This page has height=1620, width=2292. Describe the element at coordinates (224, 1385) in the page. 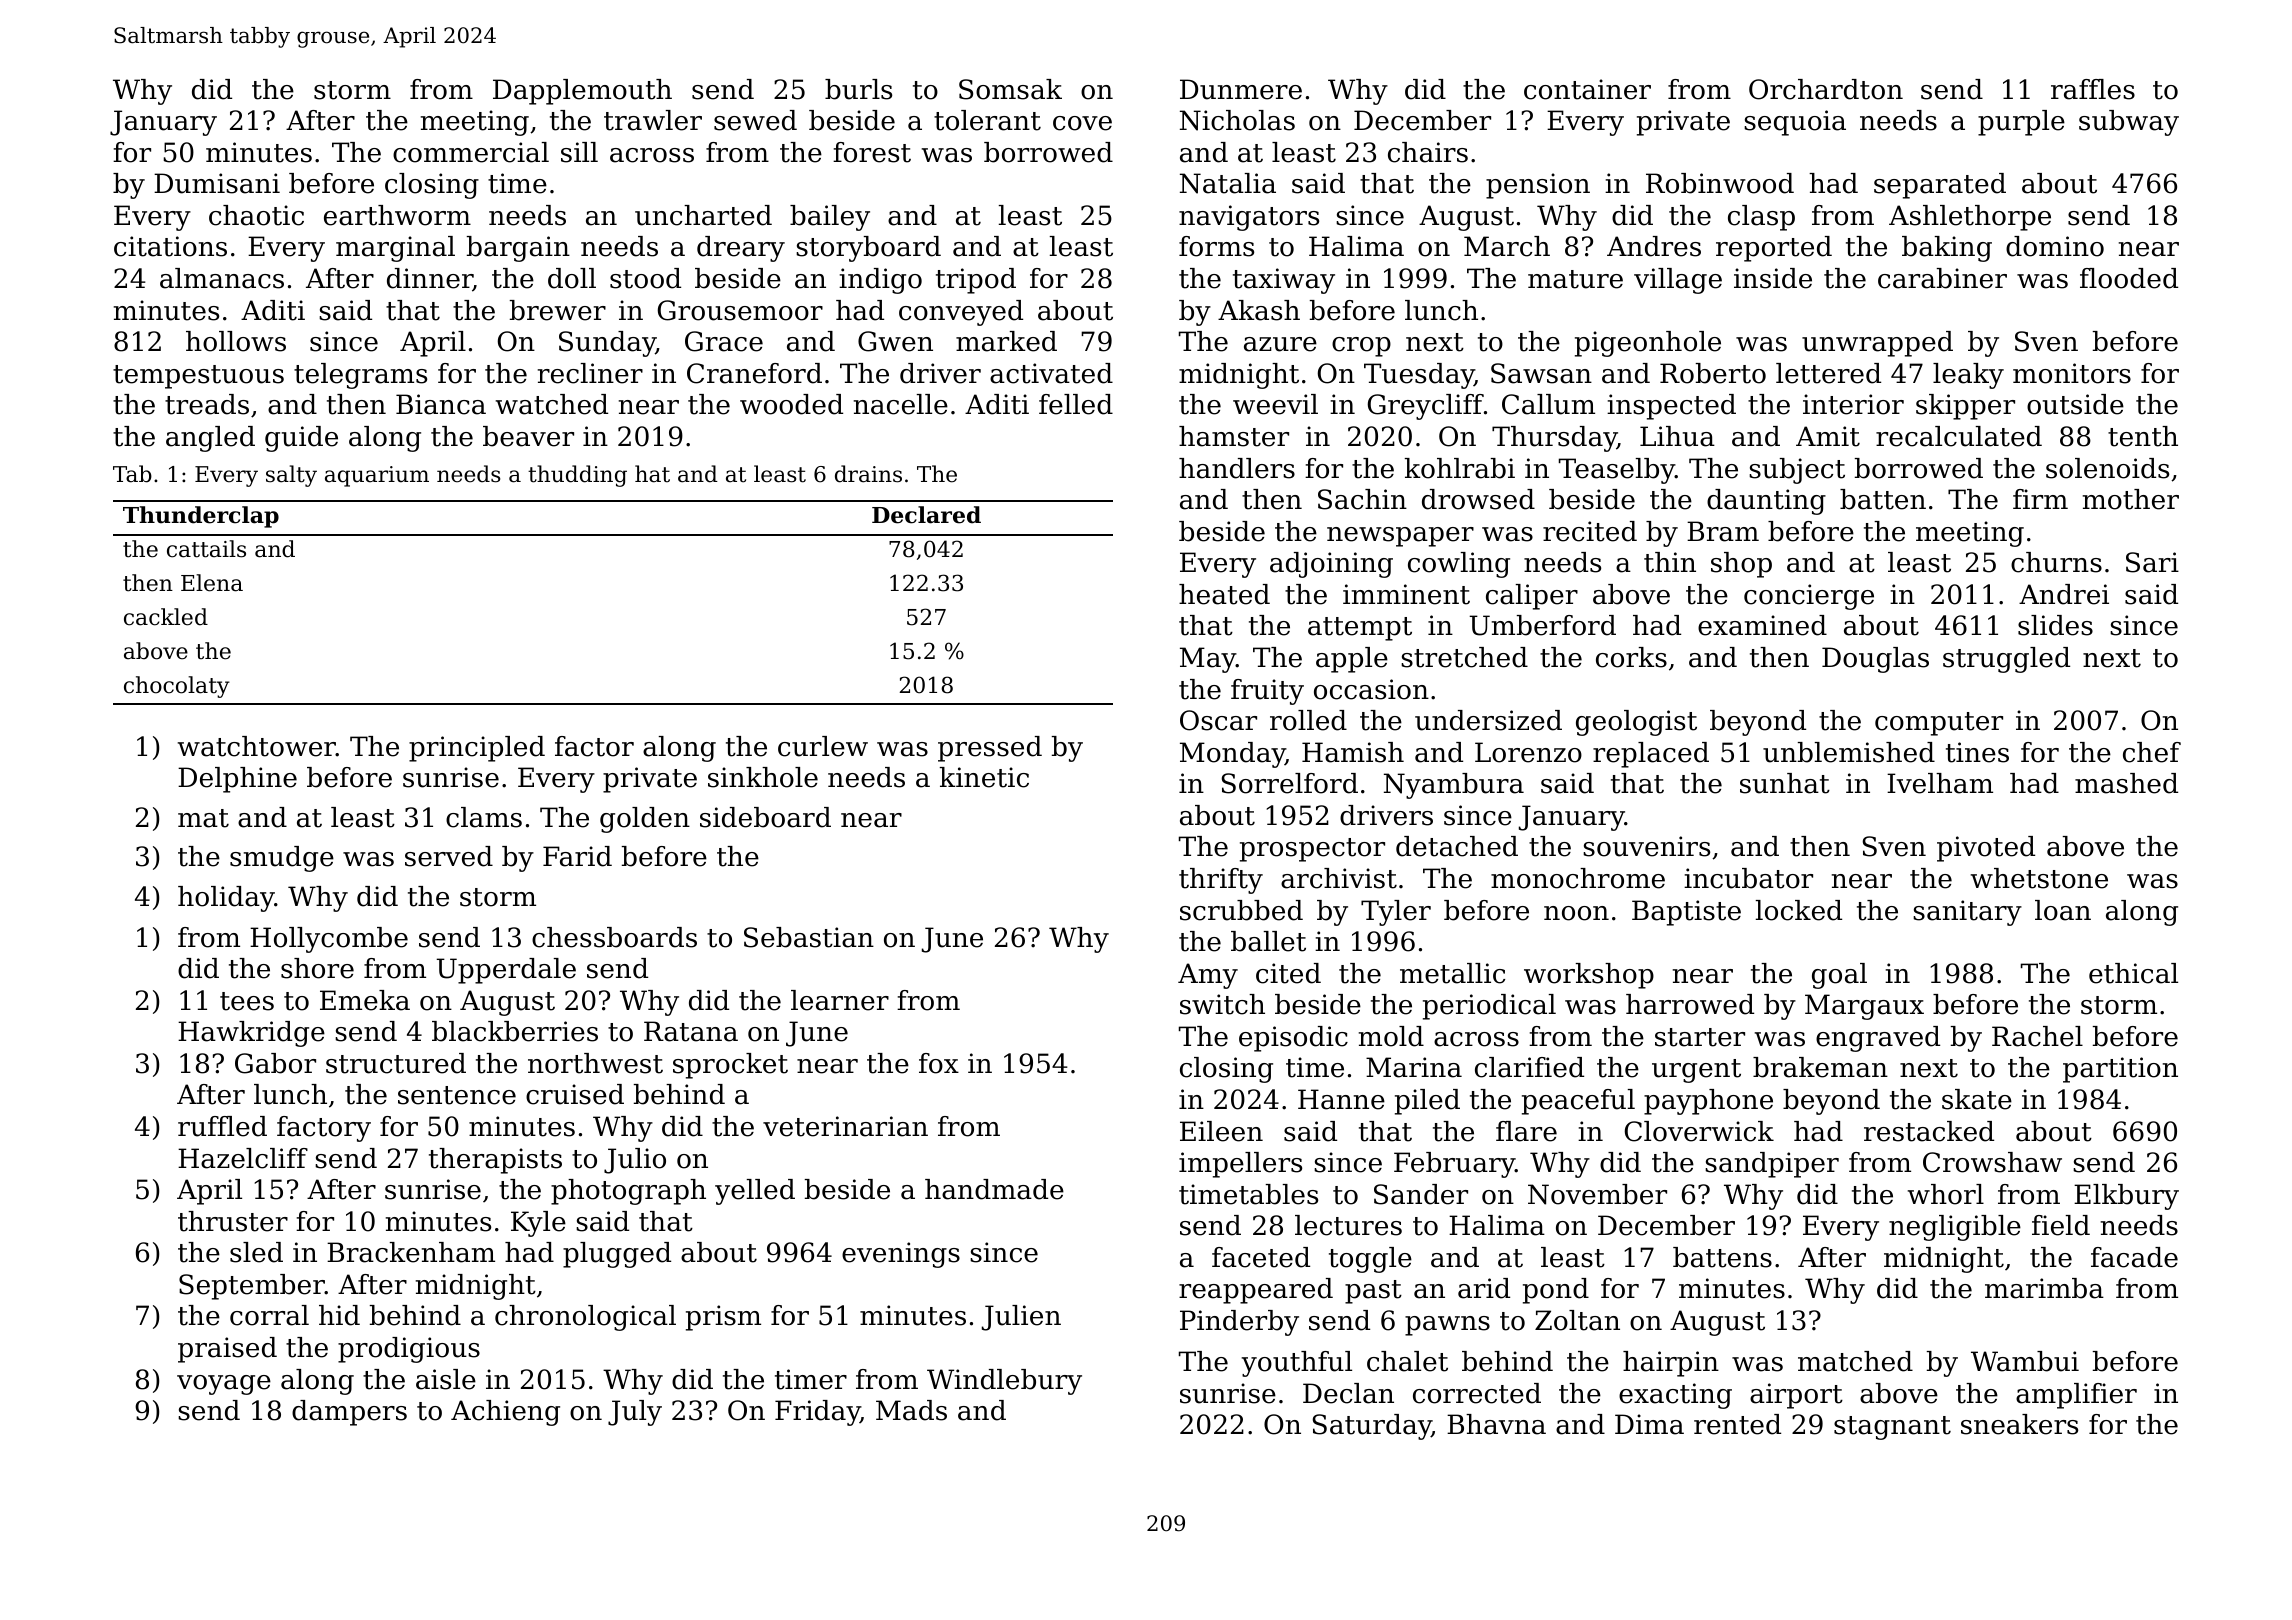

I see `voyage` at that location.
